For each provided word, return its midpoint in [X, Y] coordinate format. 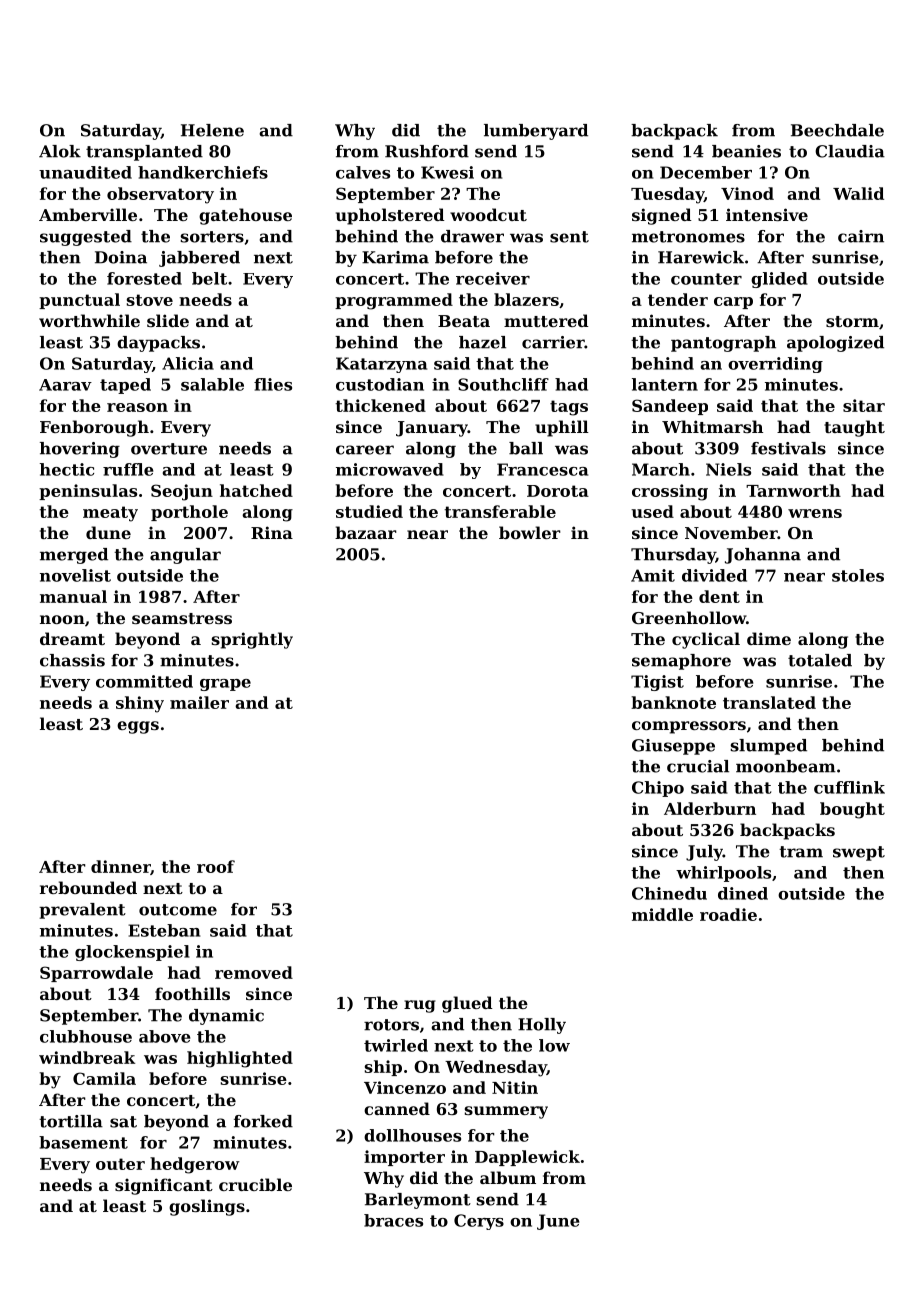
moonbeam [786, 766]
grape [225, 685]
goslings [207, 1207]
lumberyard [536, 132]
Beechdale [837, 130]
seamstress [182, 618]
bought [852, 810]
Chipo [658, 789]
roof [216, 866]
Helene [212, 130]
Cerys [479, 1222]
